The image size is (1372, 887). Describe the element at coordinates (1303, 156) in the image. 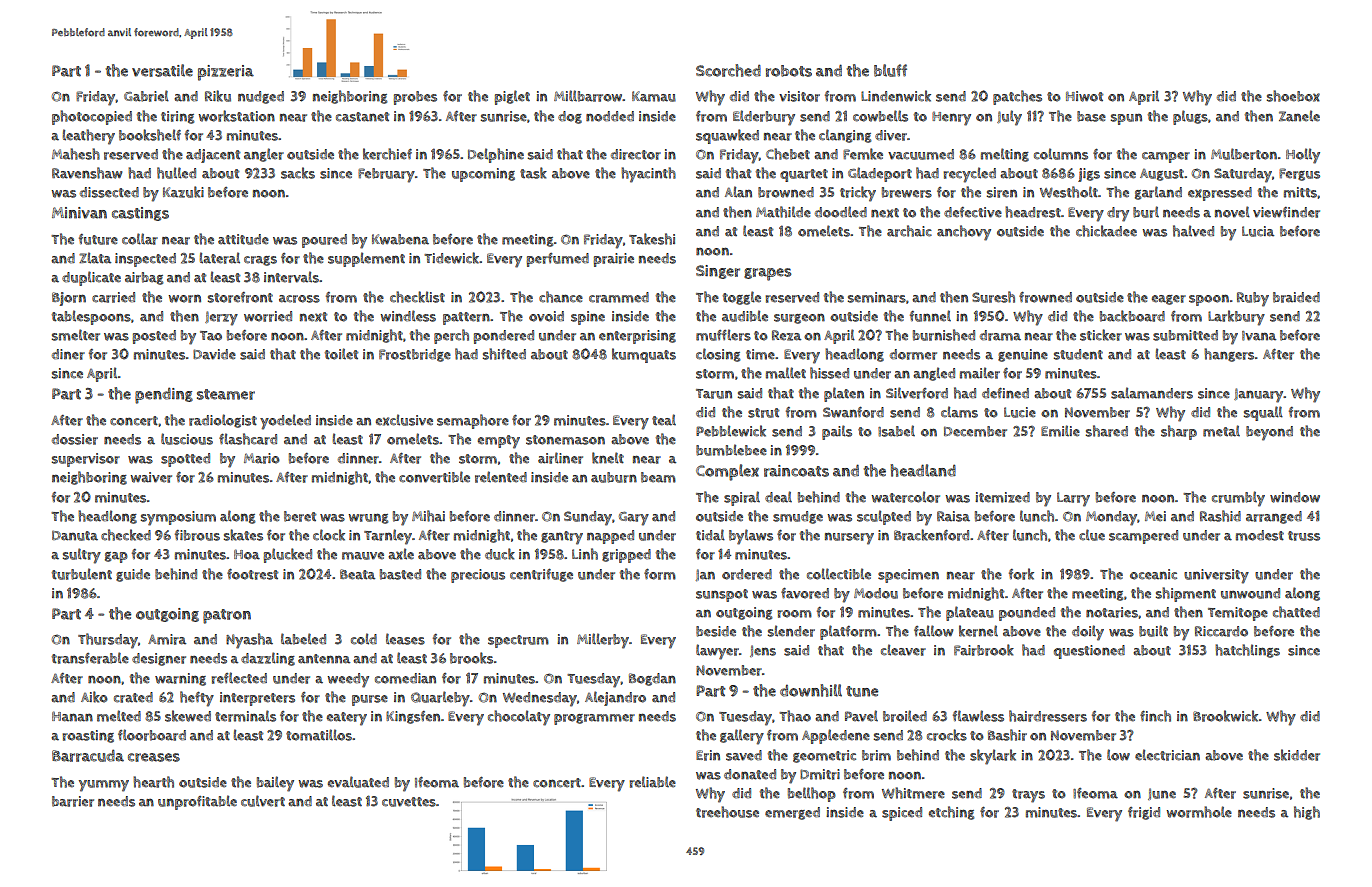

I see `Holly` at that location.
